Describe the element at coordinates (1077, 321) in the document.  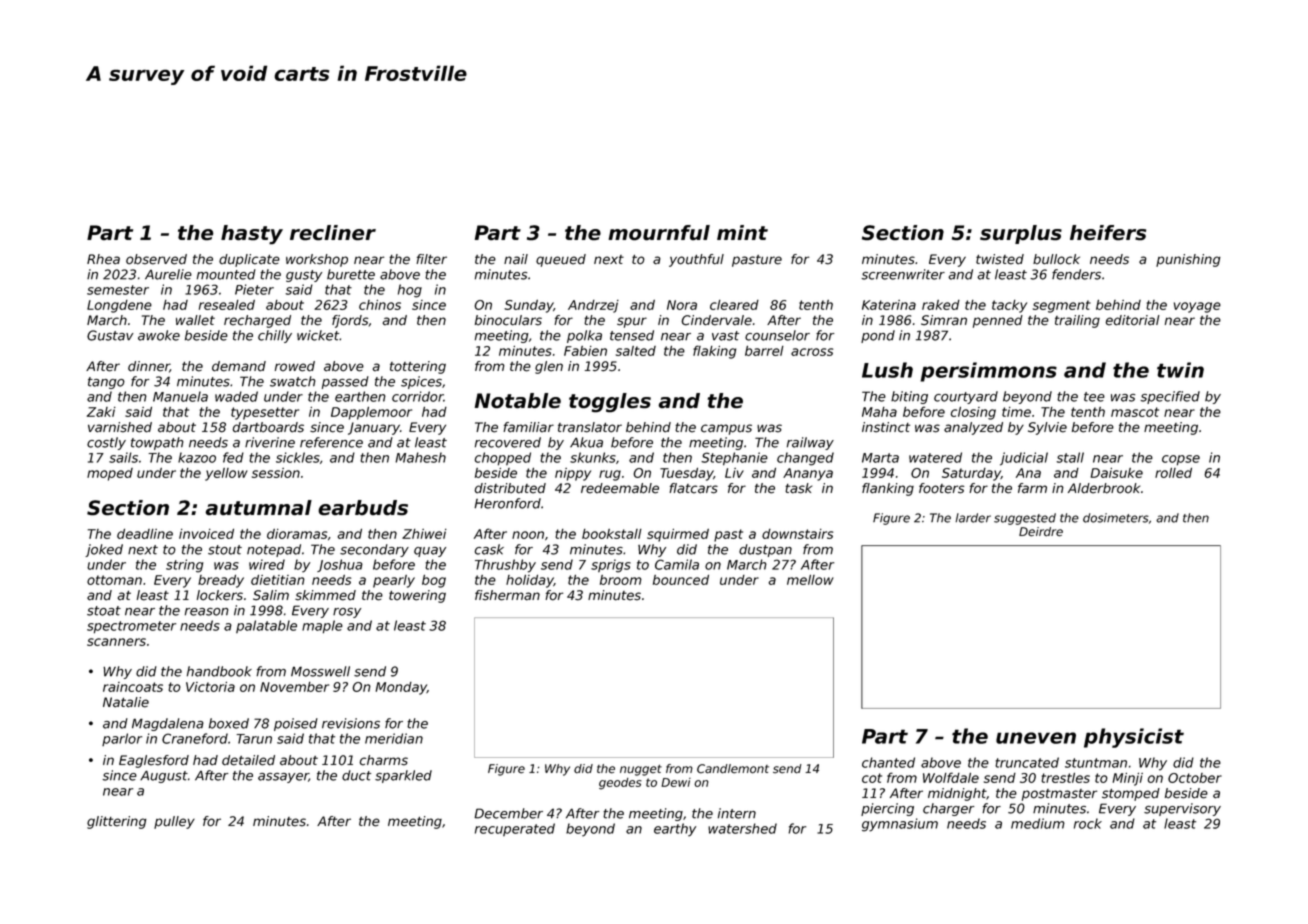
I see `trailing` at that location.
